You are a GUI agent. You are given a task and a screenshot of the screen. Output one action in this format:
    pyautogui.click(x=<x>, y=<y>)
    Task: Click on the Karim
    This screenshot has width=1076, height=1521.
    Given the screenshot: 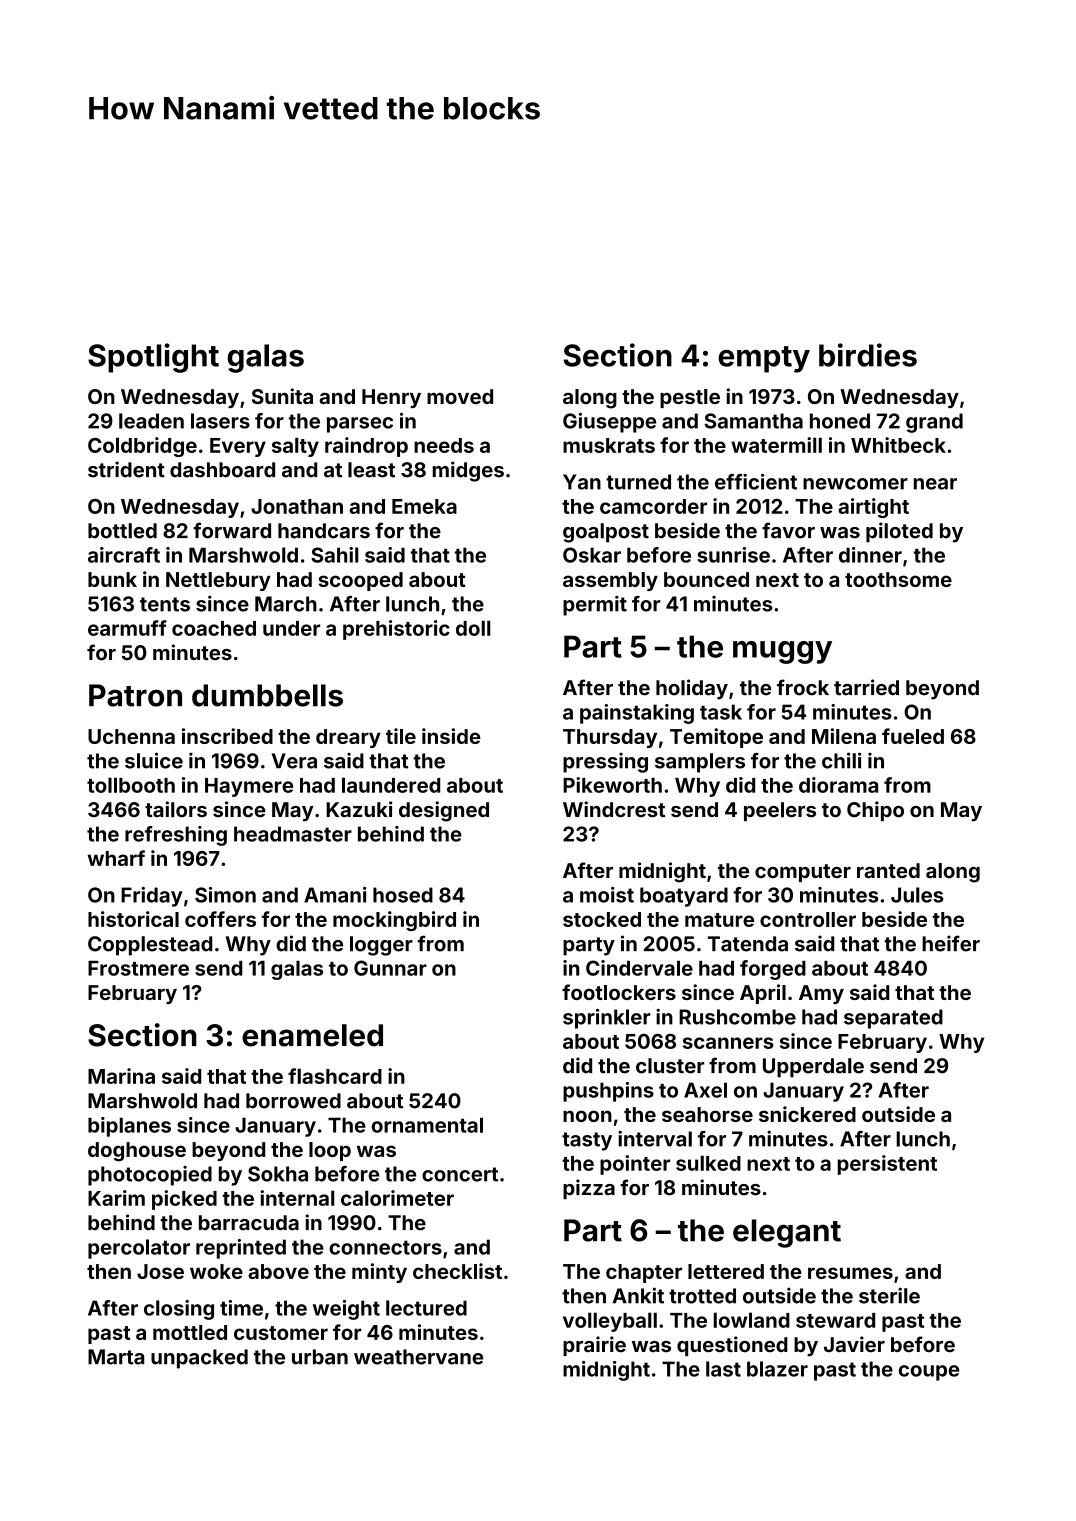 What is the action you would take?
    pyautogui.click(x=116, y=1198)
